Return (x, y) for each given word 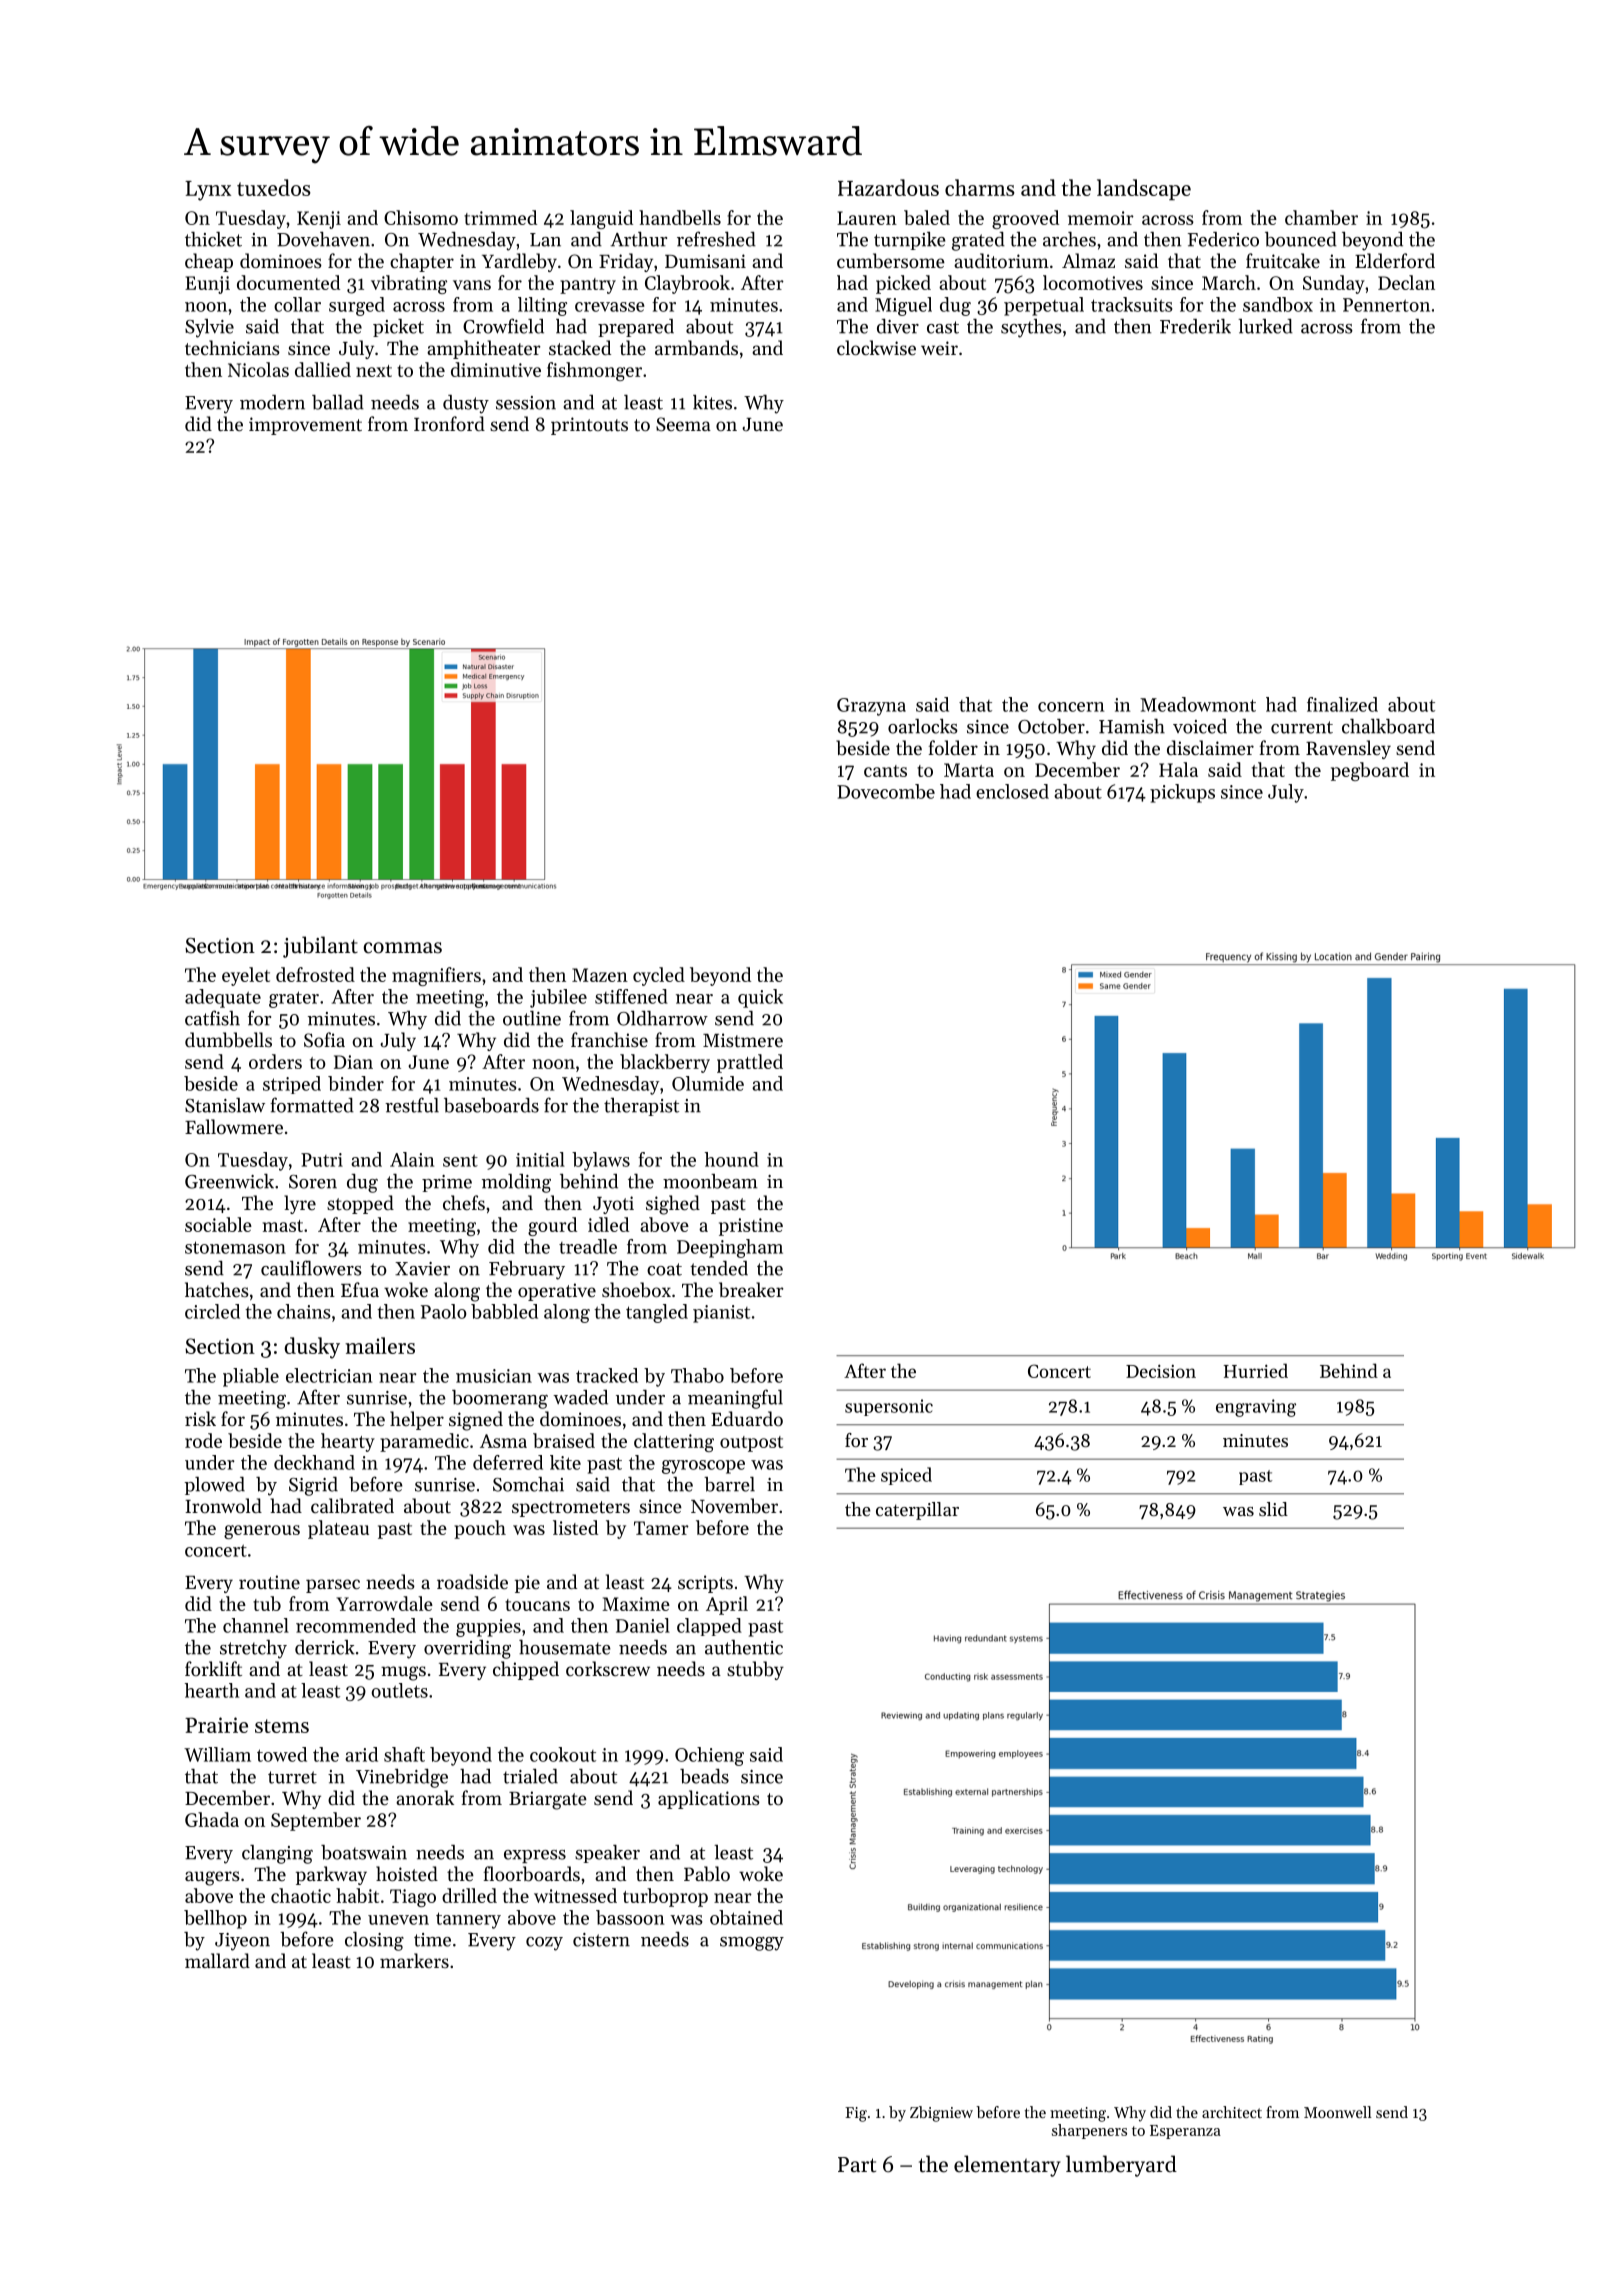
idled (608, 1224)
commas (402, 948)
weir (939, 348)
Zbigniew (941, 2114)
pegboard (1370, 771)
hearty (348, 1442)
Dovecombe (886, 791)
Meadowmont (1198, 704)
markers (414, 1960)
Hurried (1256, 1370)
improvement (305, 426)
